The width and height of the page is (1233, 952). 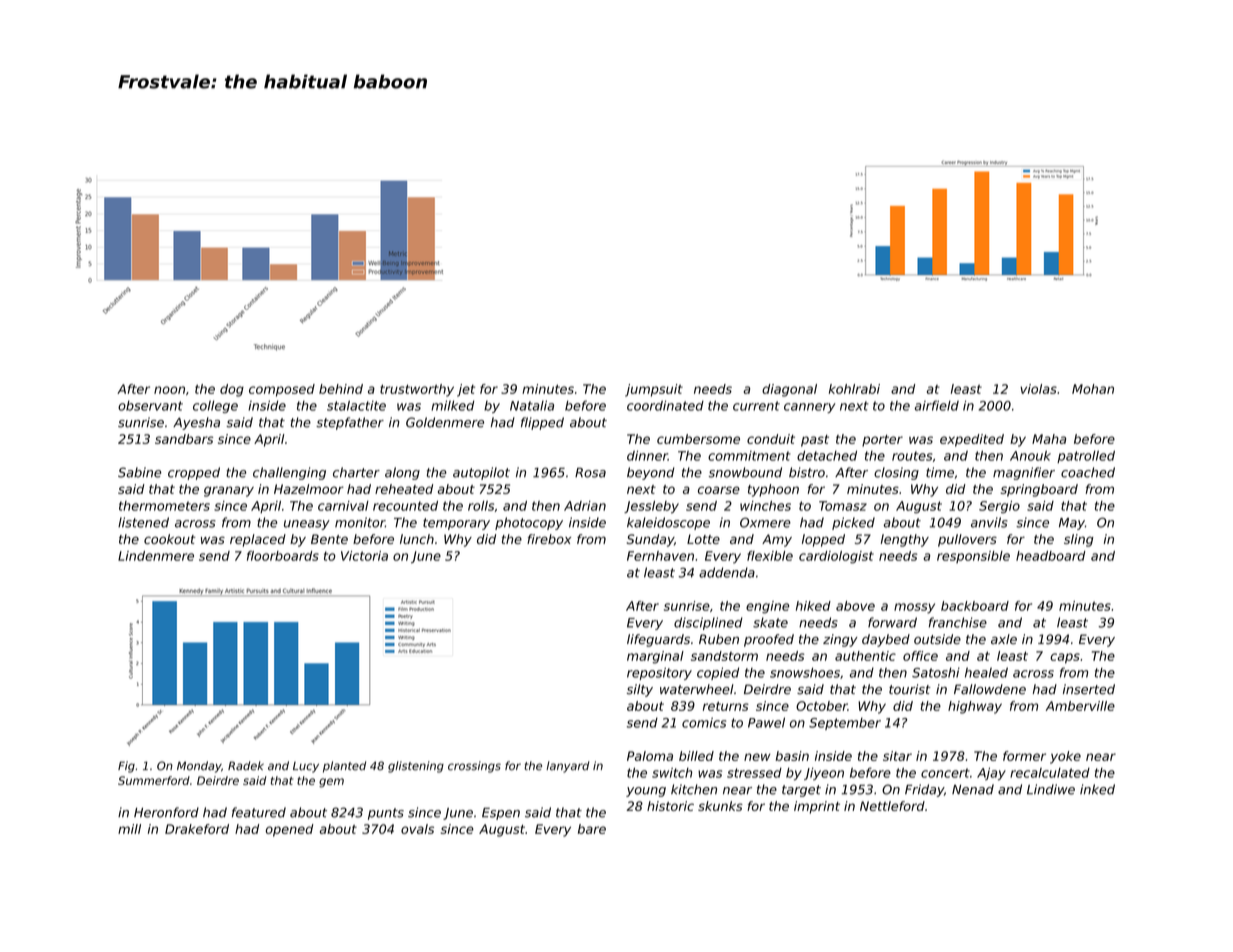 I want to click on replaced, so click(x=258, y=540).
